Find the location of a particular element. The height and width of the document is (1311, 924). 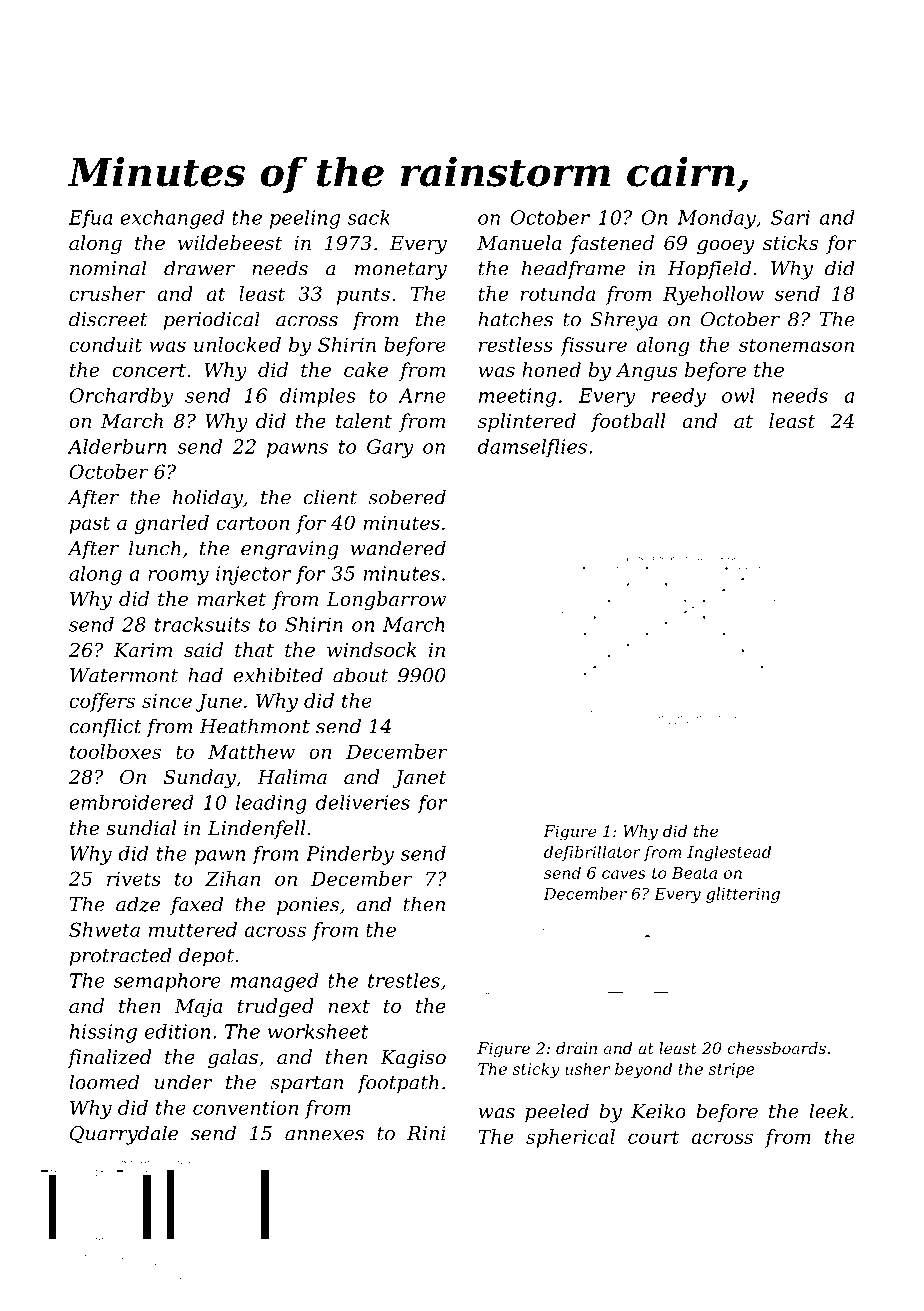

depot is located at coordinates (206, 956).
